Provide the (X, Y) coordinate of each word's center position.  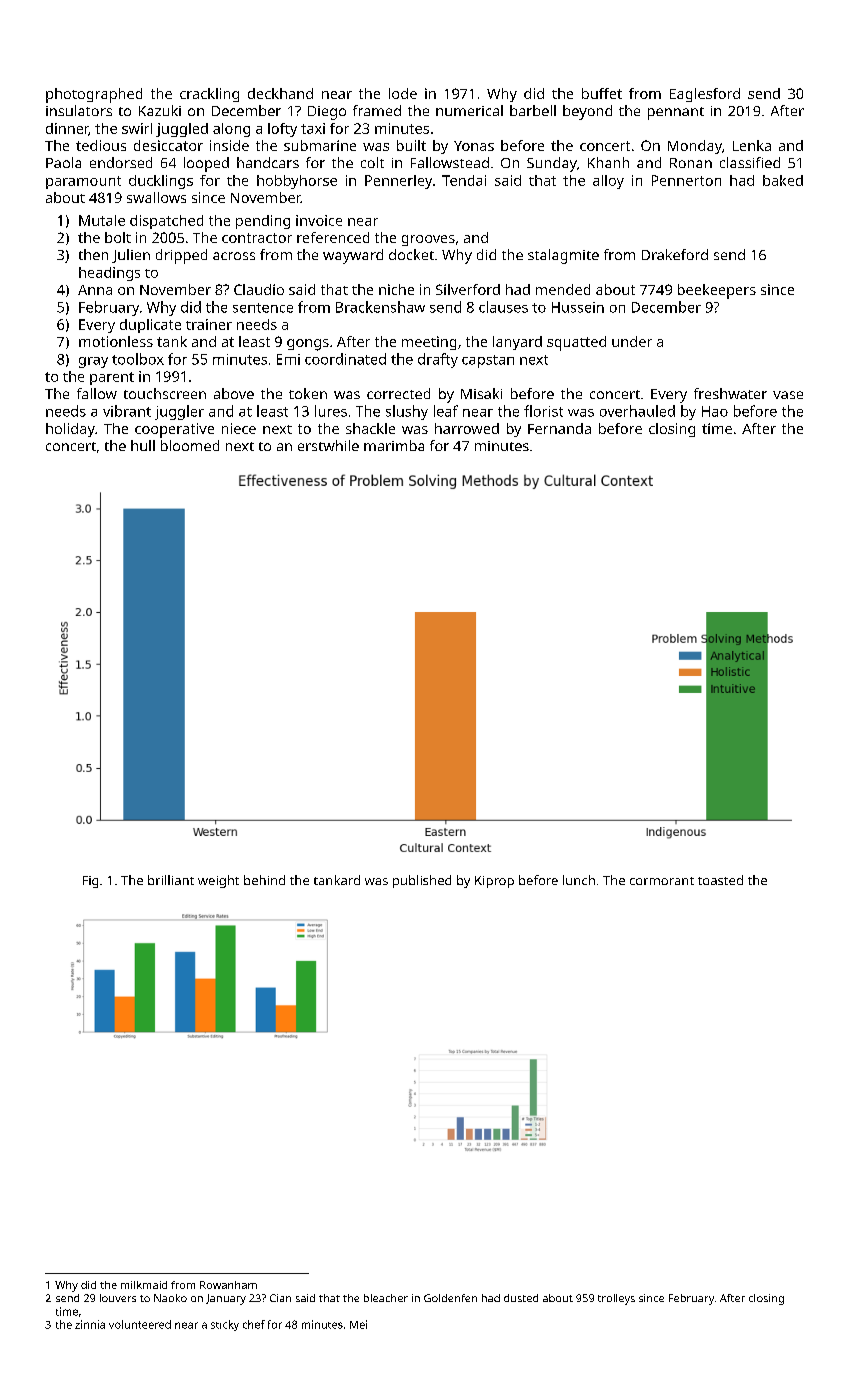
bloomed (190, 445)
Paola (63, 162)
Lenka (752, 145)
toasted (720, 880)
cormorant (662, 881)
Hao (715, 411)
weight (218, 881)
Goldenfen (450, 1298)
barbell (533, 110)
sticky (225, 1325)
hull (143, 445)
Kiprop (494, 882)
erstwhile (328, 445)
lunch (579, 880)
